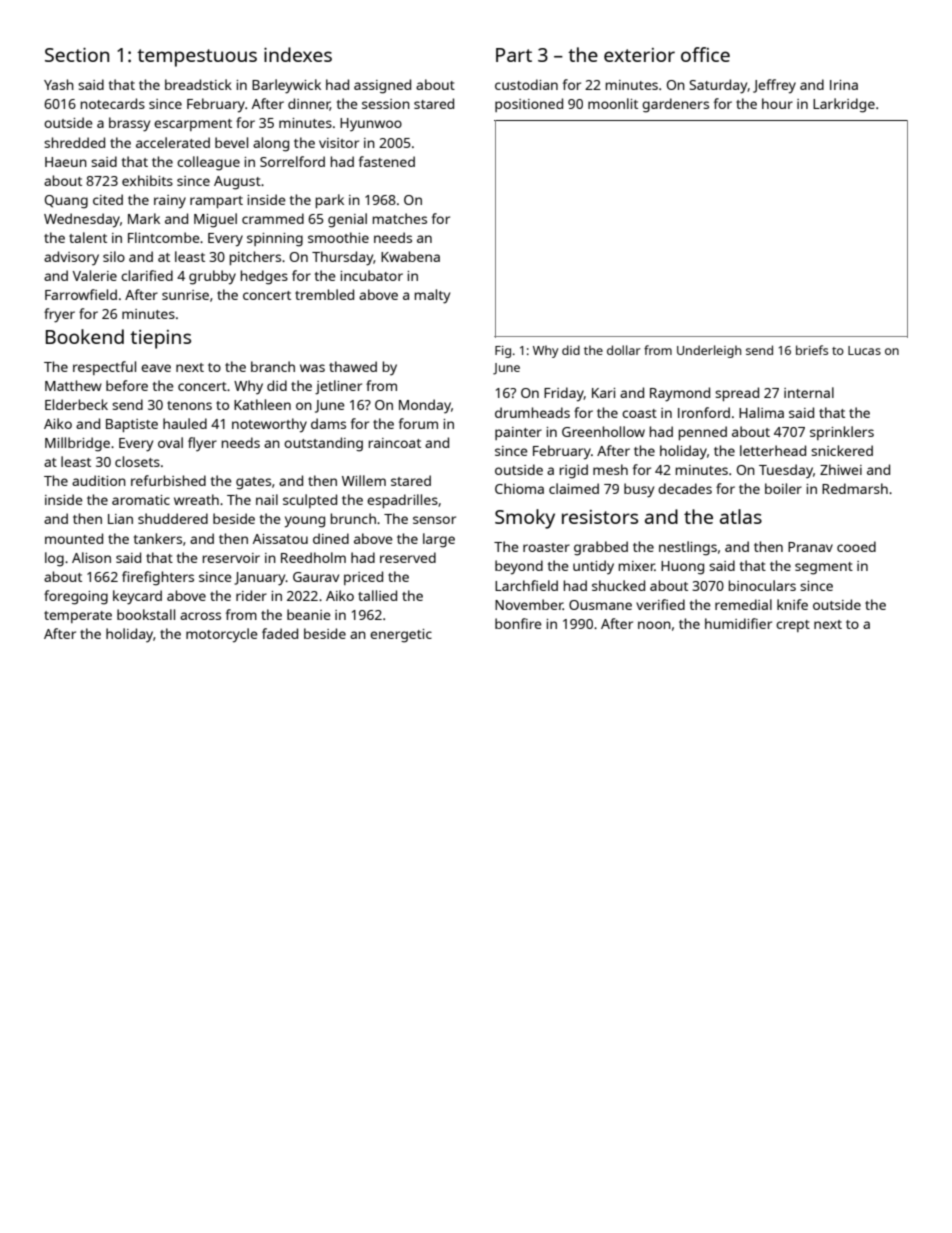 The width and height of the screenshot is (952, 1233). I want to click on snickered, so click(842, 450).
